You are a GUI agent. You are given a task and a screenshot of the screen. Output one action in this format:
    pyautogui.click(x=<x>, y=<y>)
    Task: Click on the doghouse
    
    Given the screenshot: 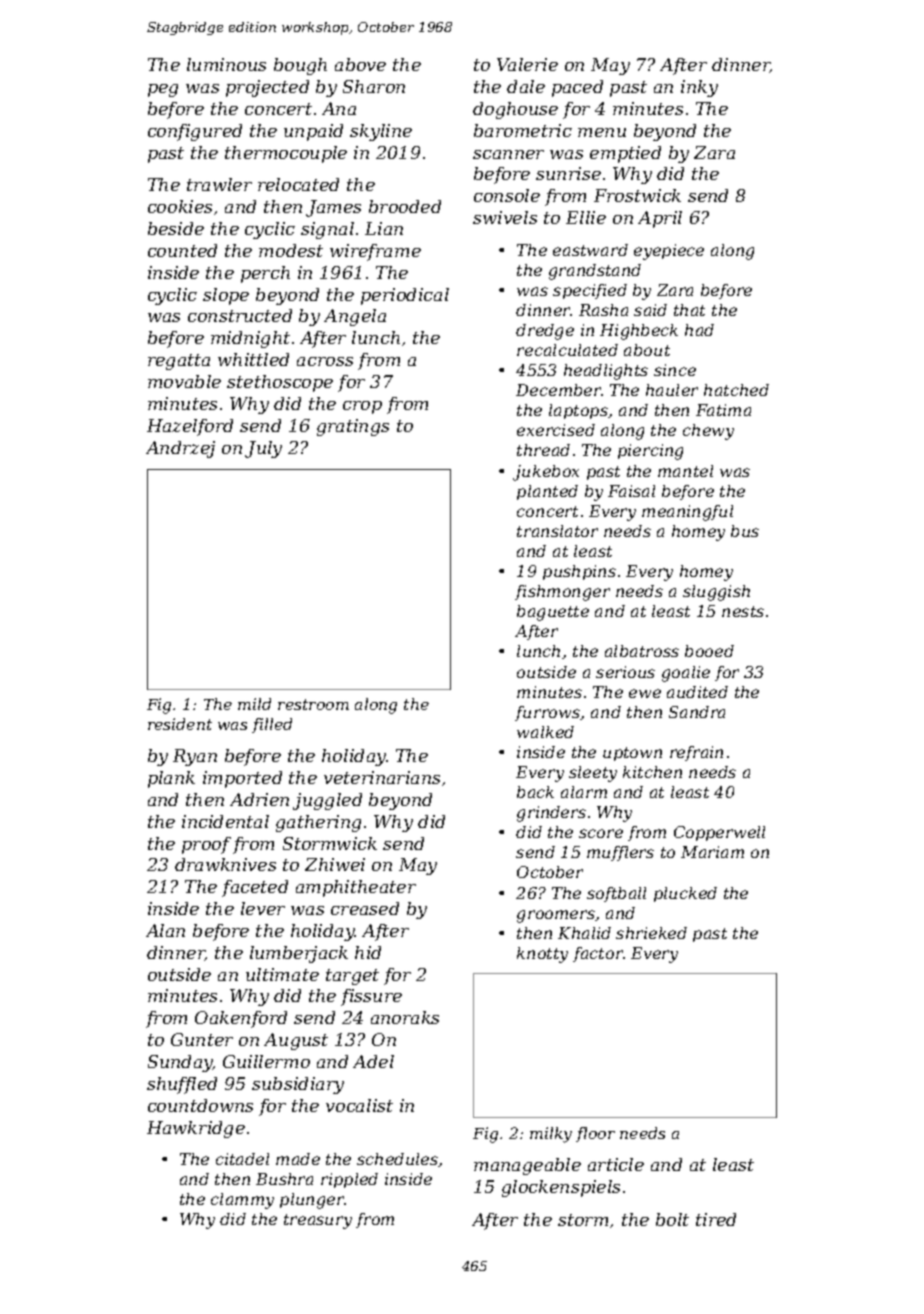 What is the action you would take?
    pyautogui.click(x=515, y=110)
